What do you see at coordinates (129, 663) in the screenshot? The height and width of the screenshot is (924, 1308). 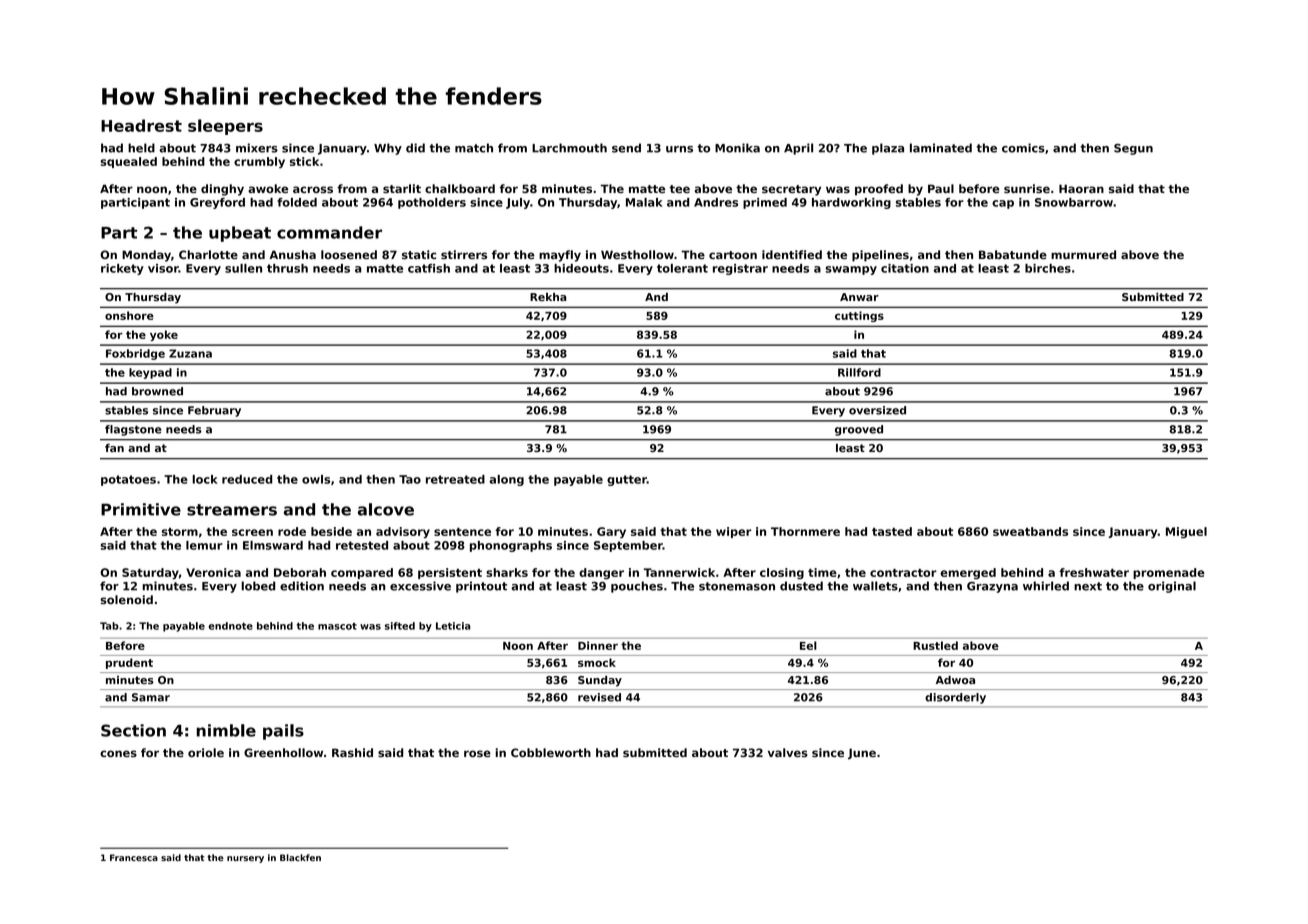 I see `prudent` at bounding box center [129, 663].
